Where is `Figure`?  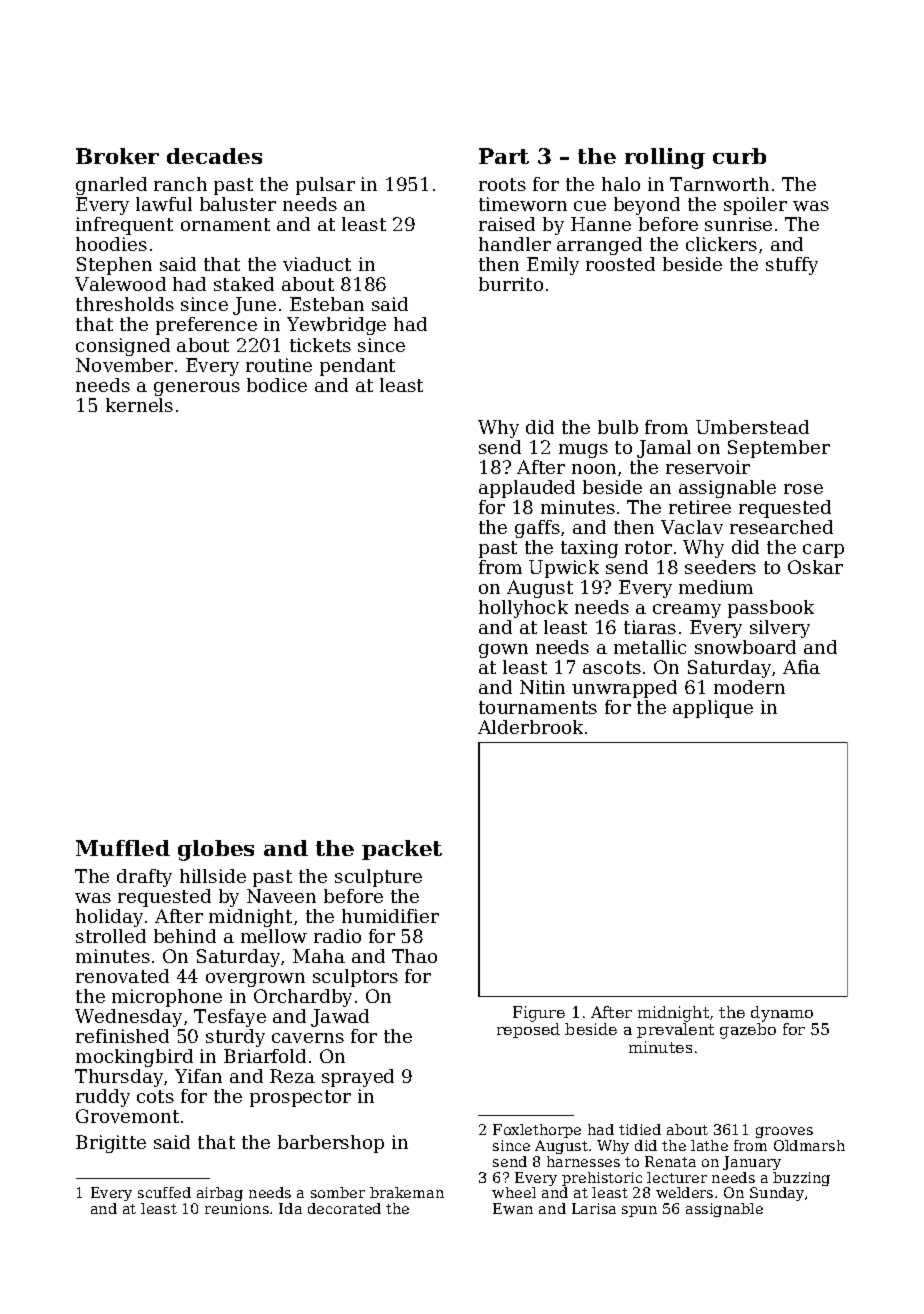
Figure is located at coordinates (539, 1014).
